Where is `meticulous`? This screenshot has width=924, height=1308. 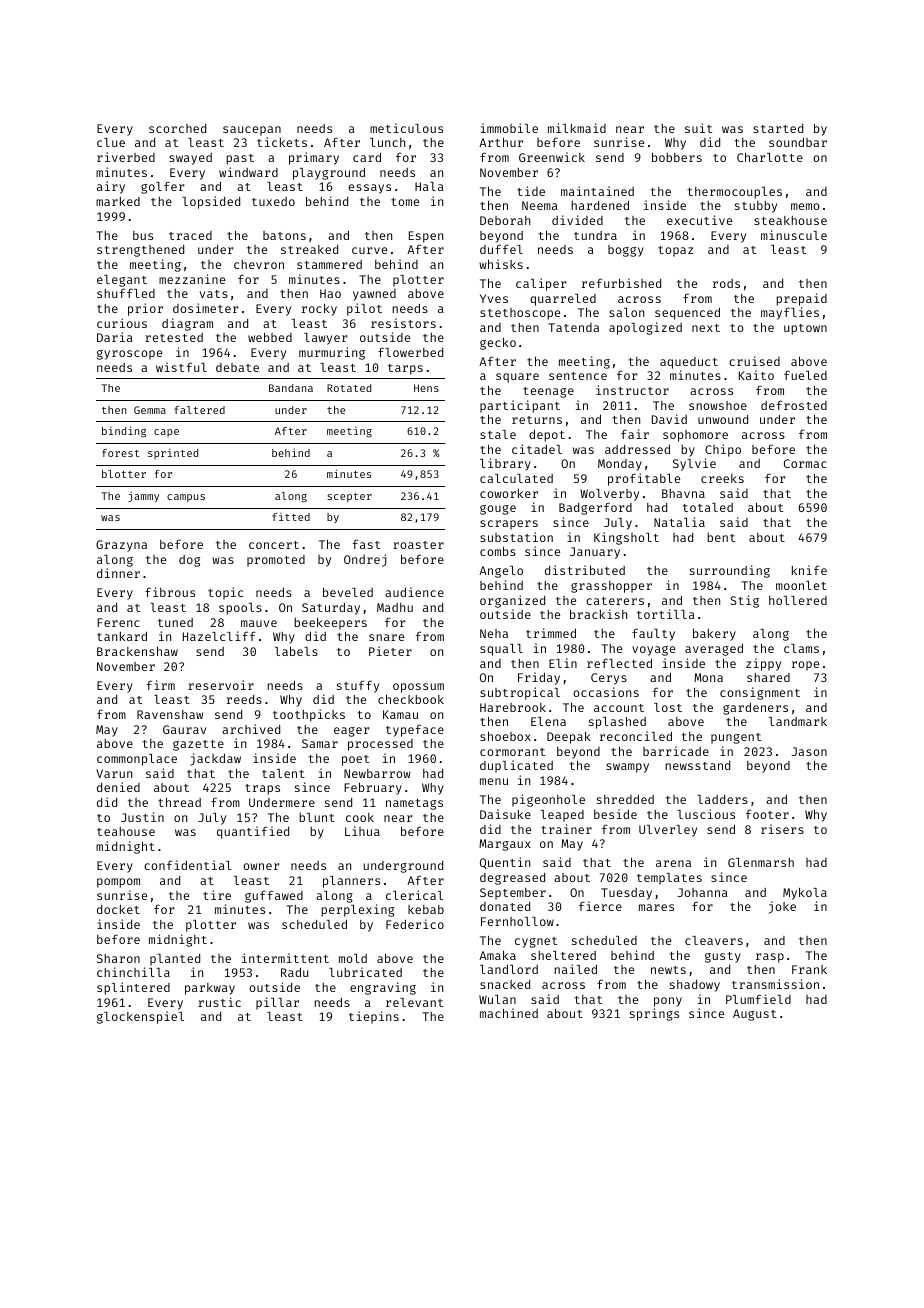 meticulous is located at coordinates (406, 128).
